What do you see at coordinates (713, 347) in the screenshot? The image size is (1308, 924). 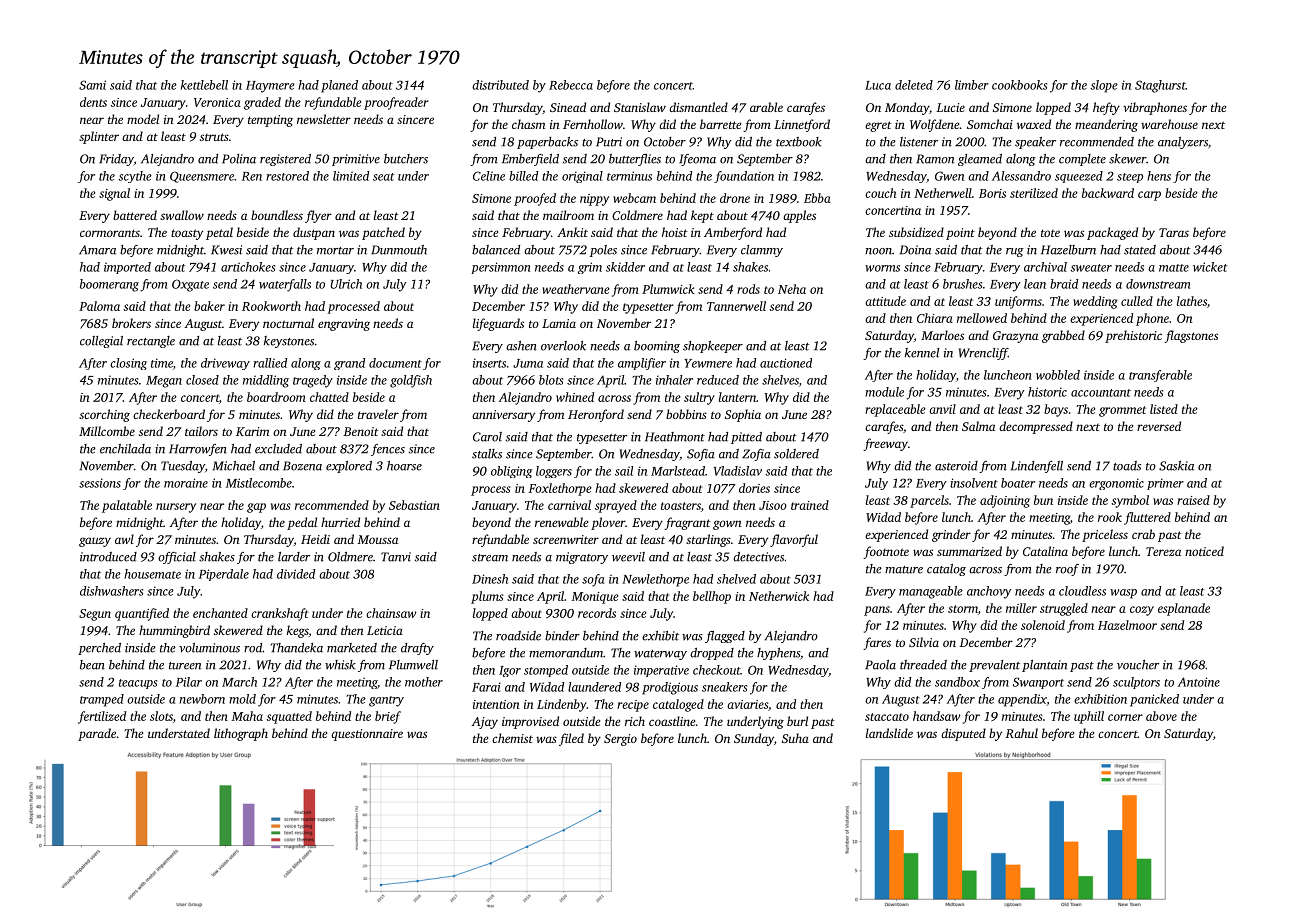 I see `shopkeeper` at bounding box center [713, 347].
